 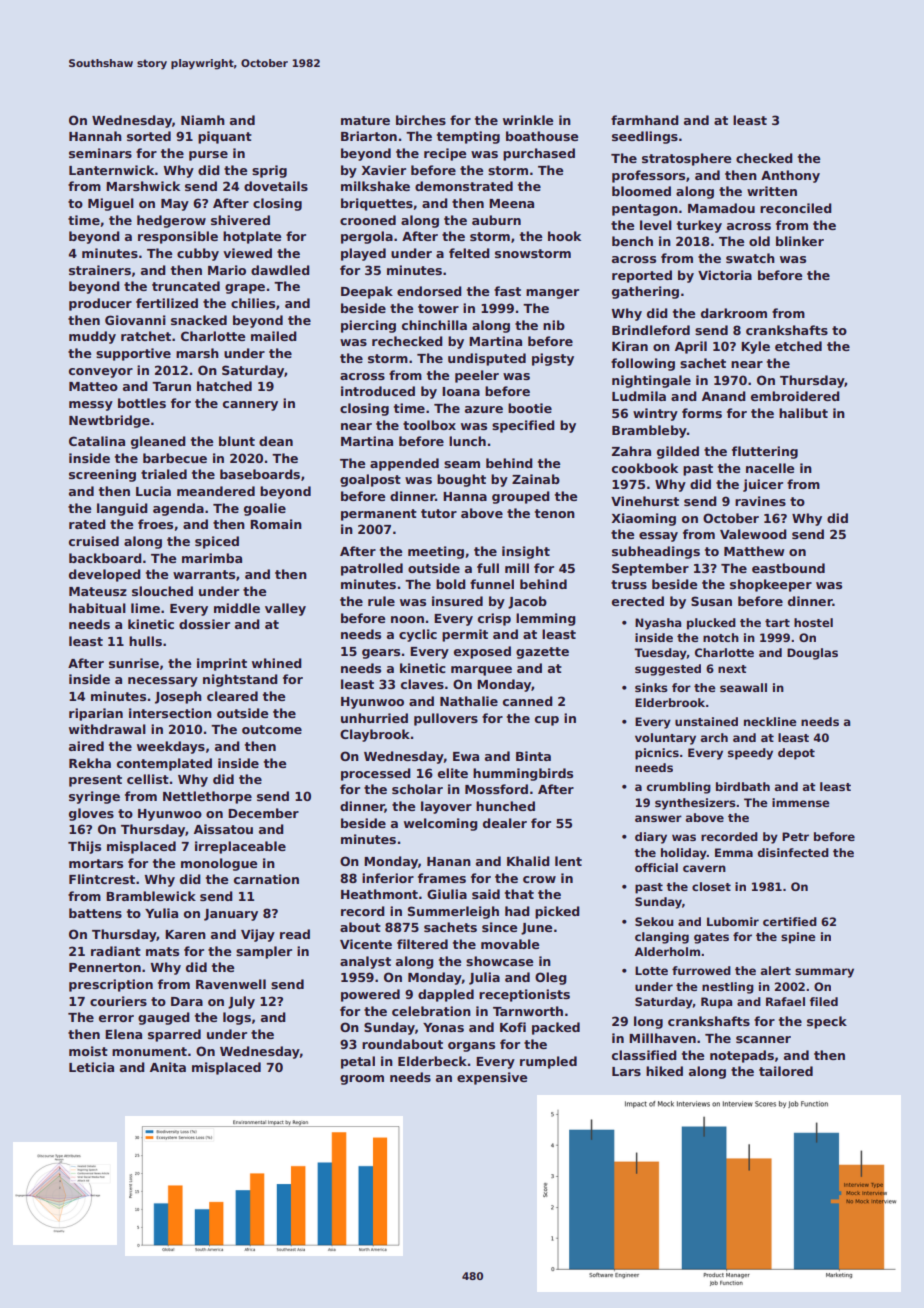 I want to click on sorted, so click(x=149, y=136).
